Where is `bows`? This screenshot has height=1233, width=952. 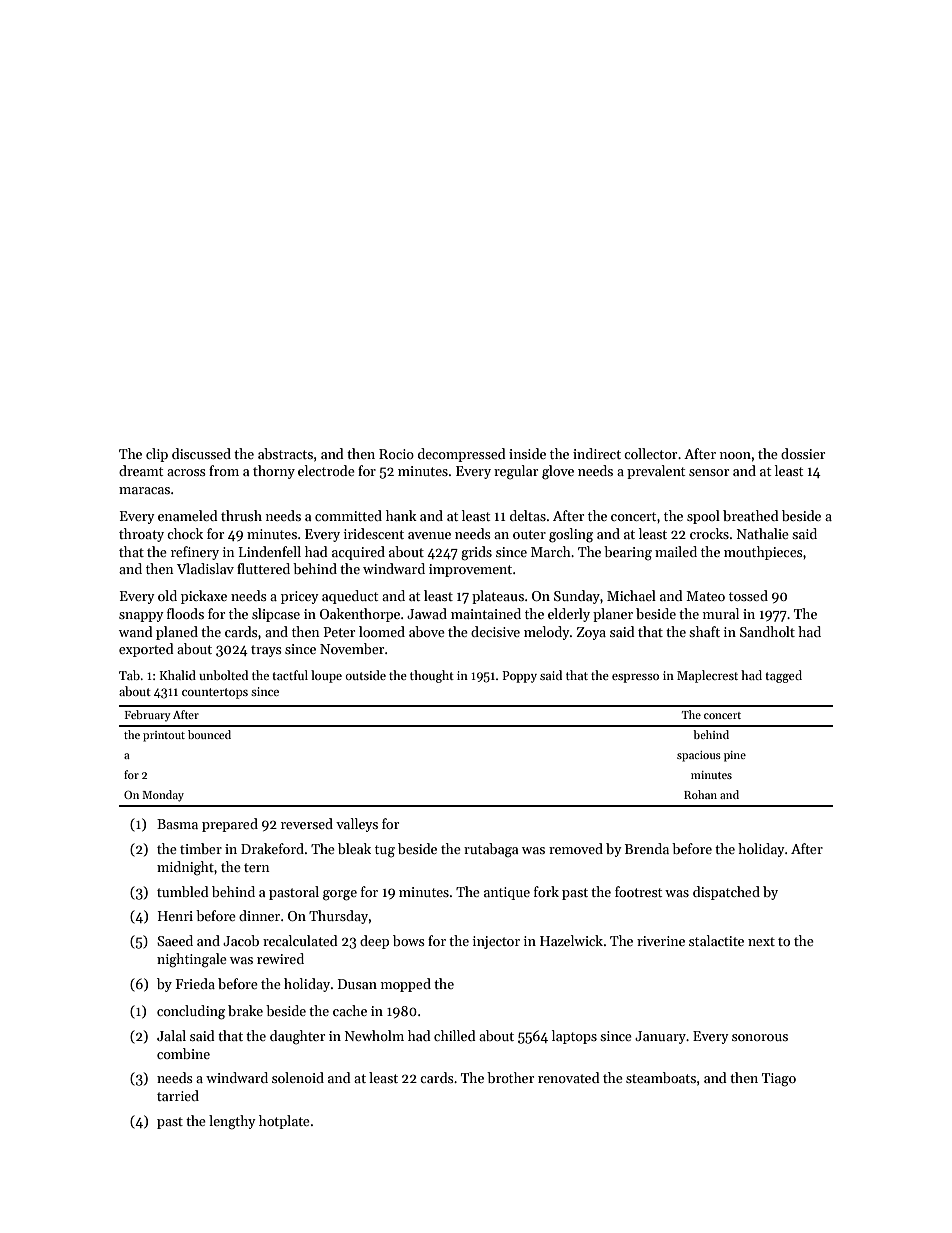 bows is located at coordinates (409, 940).
